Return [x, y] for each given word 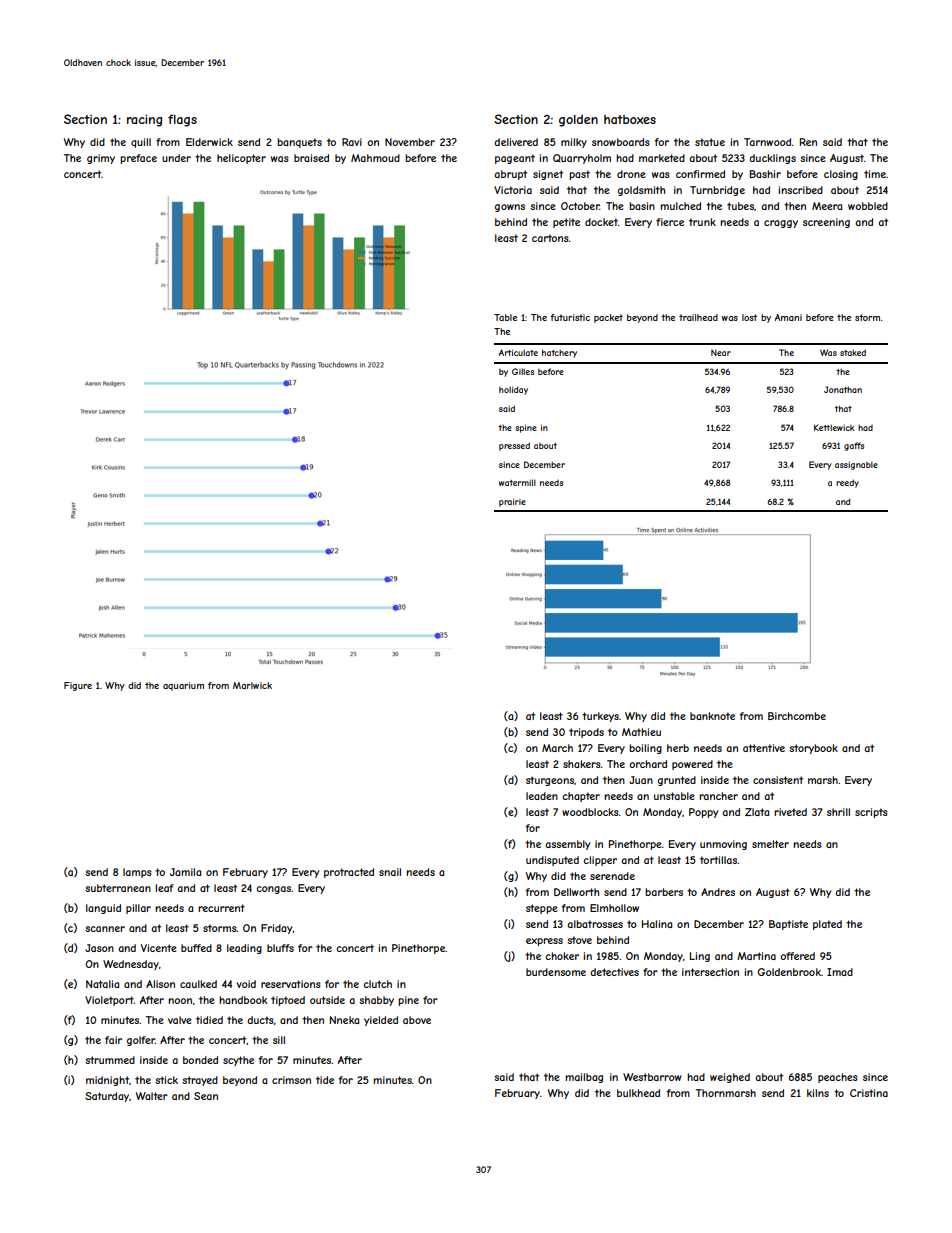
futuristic [570, 317]
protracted [349, 873]
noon [180, 1001]
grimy [101, 159]
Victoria [513, 190]
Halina [657, 924]
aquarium [183, 686]
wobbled [868, 206]
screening [826, 223]
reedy [847, 483]
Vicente [159, 948]
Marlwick [252, 685]
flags [182, 120]
